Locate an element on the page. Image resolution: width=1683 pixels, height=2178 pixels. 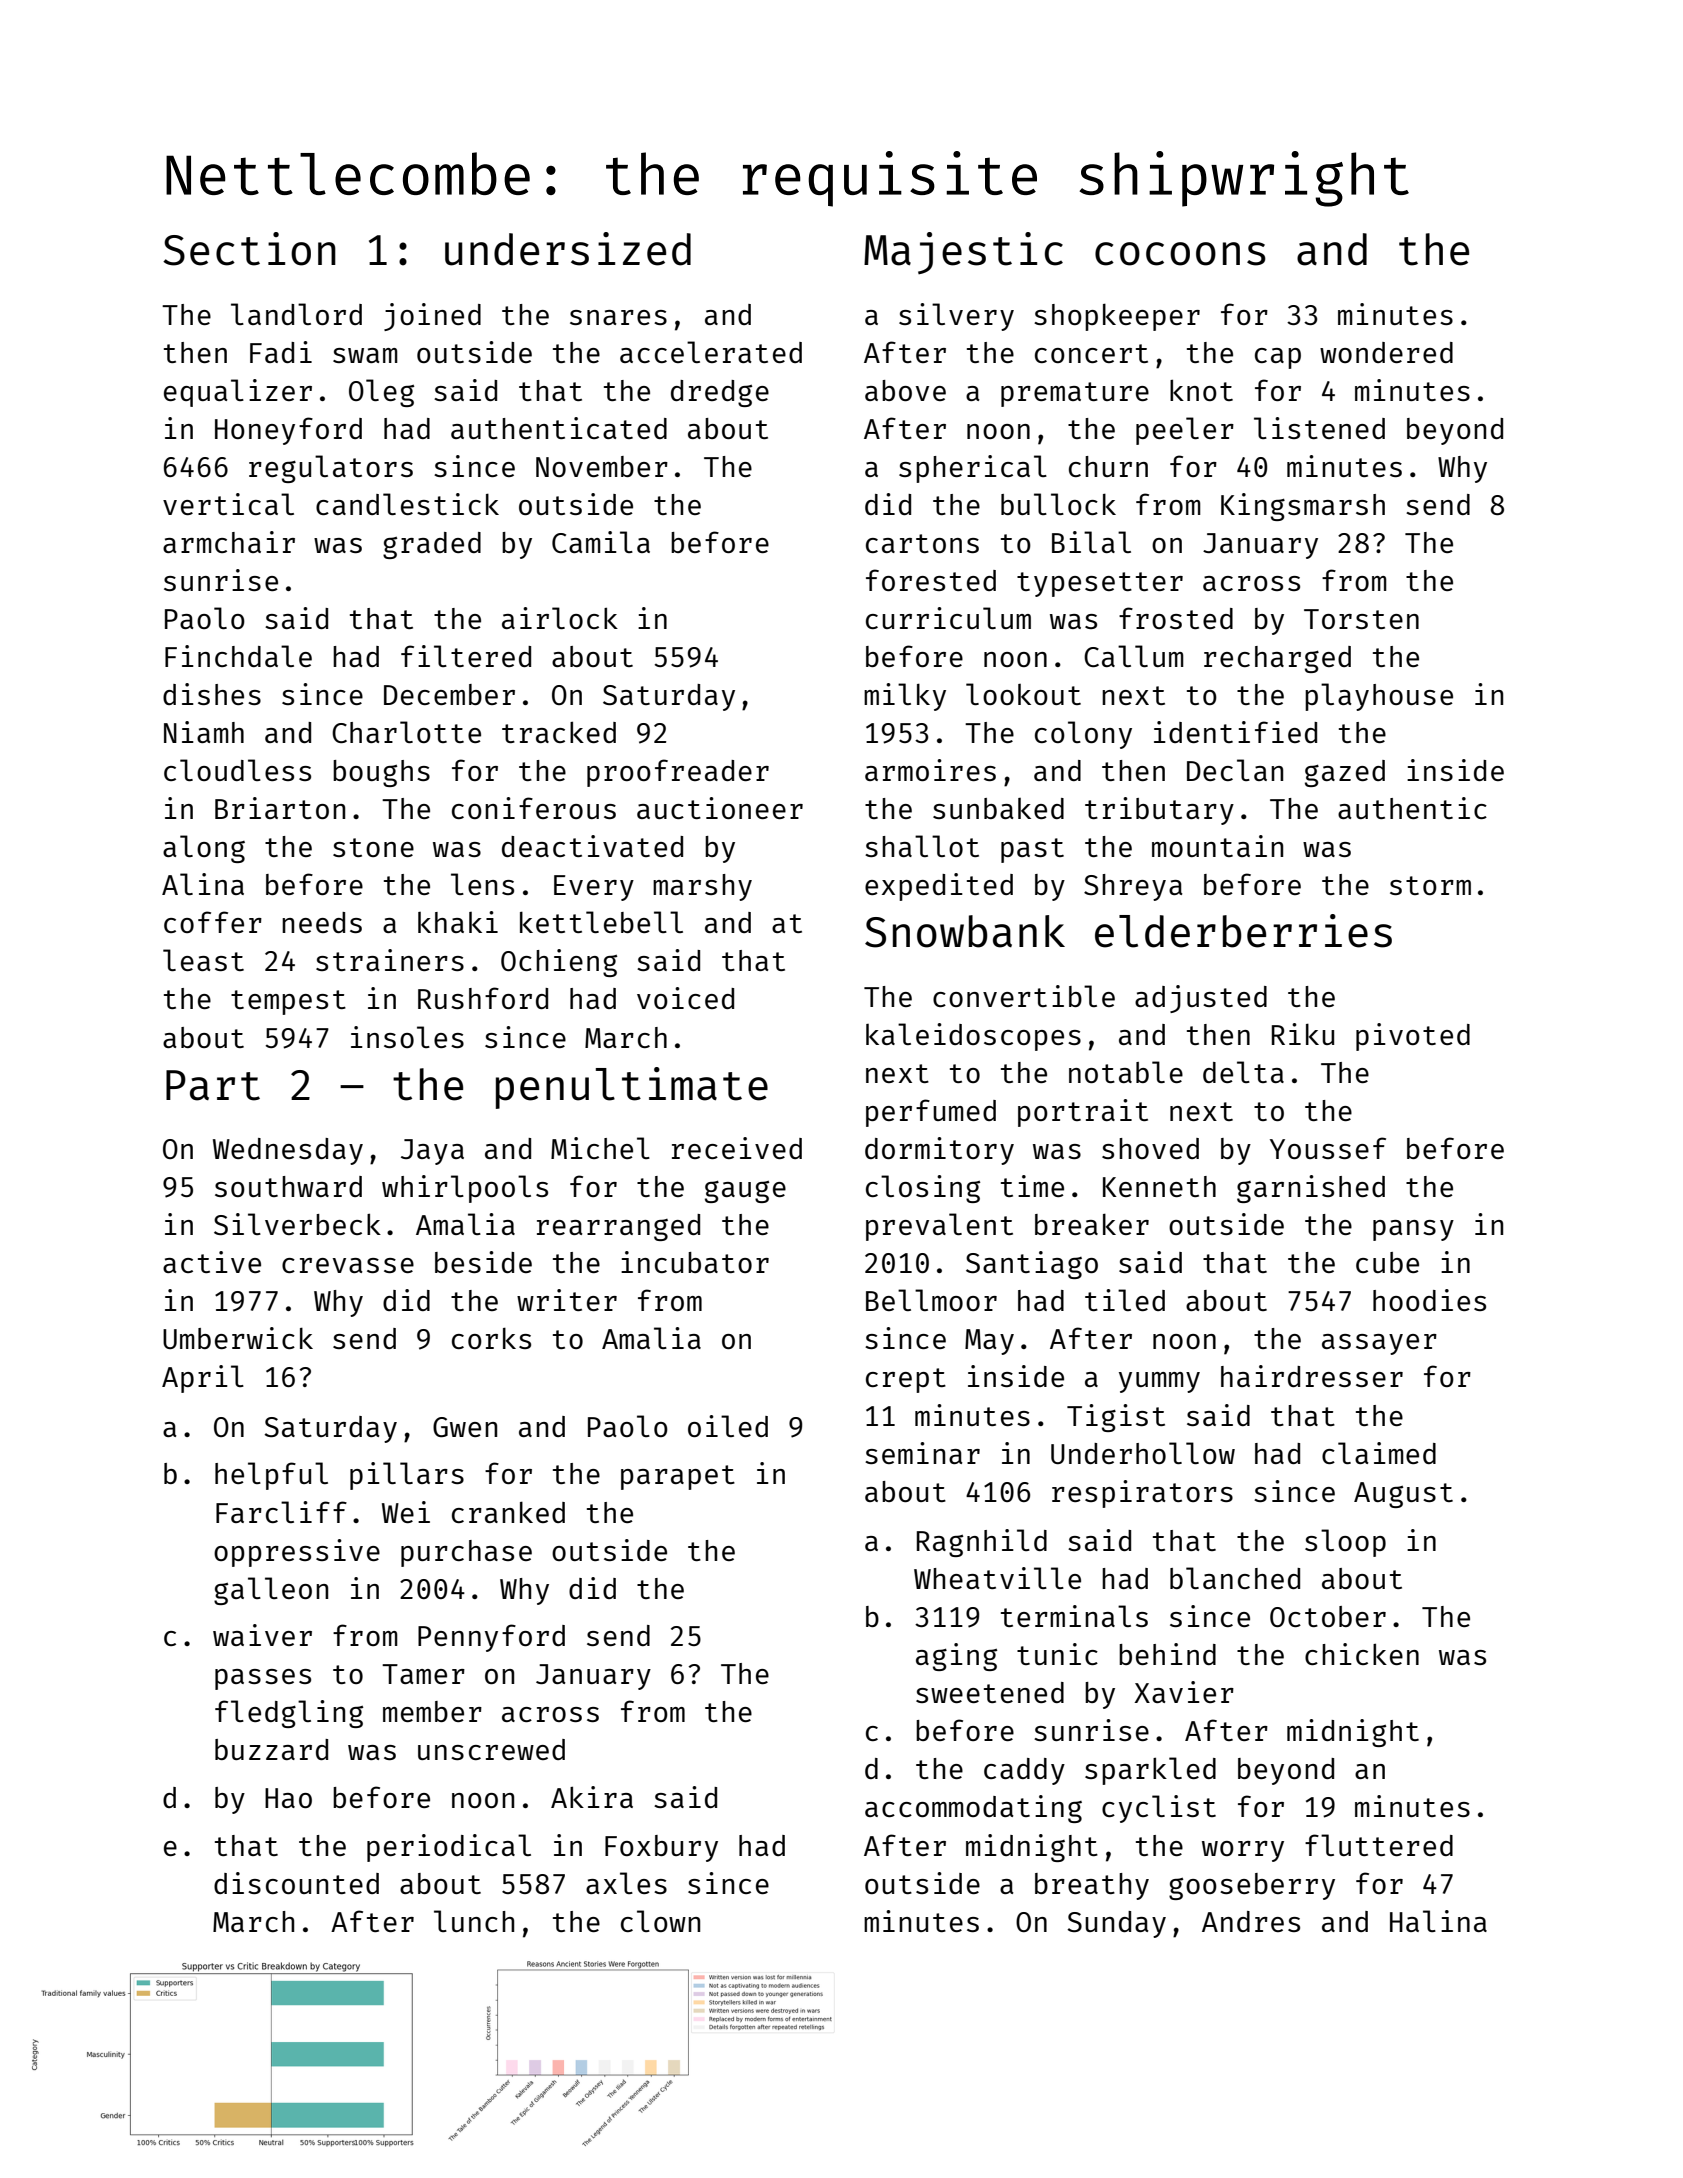
airlock is located at coordinates (560, 618).
